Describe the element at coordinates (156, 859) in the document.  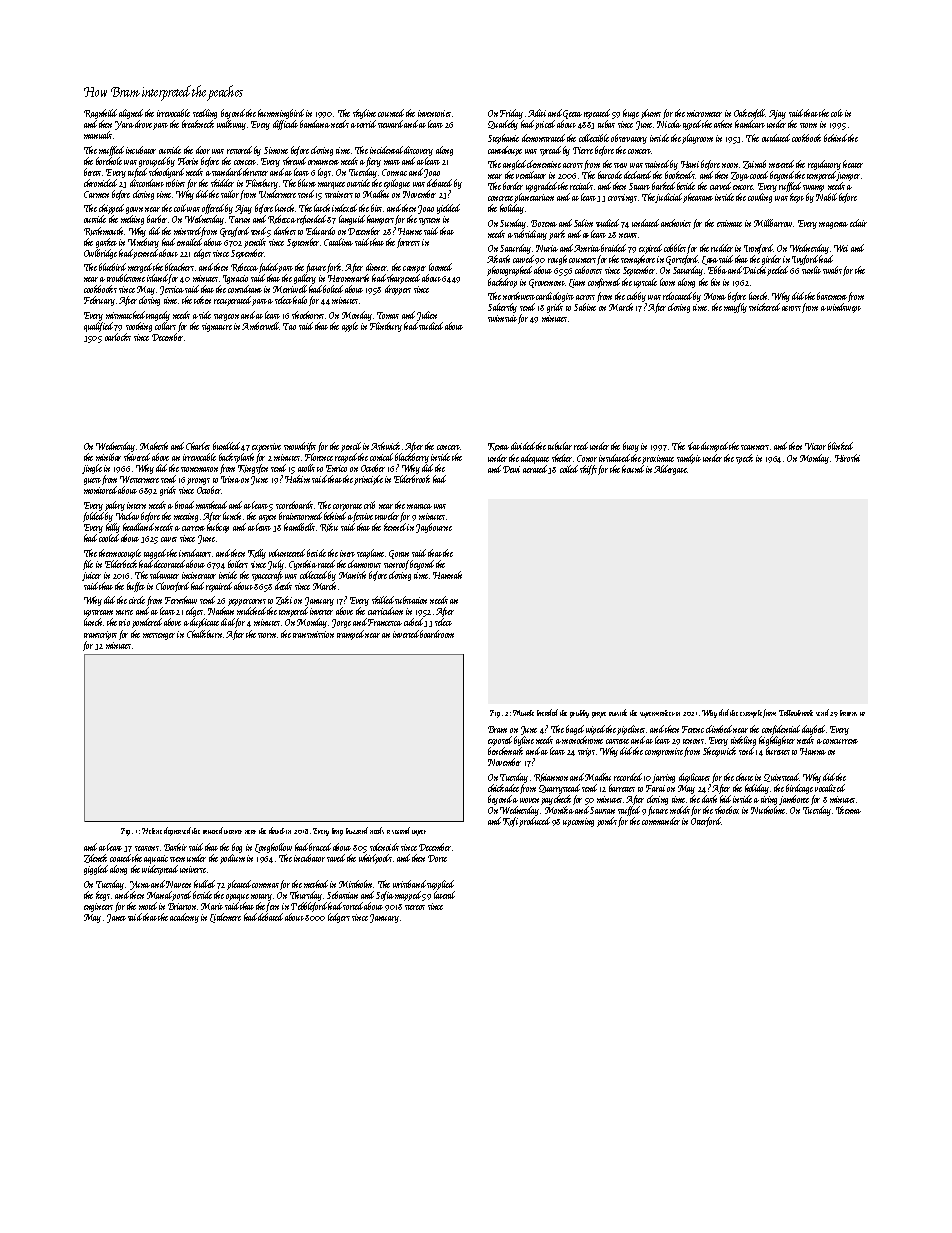
I see `aquatic` at that location.
